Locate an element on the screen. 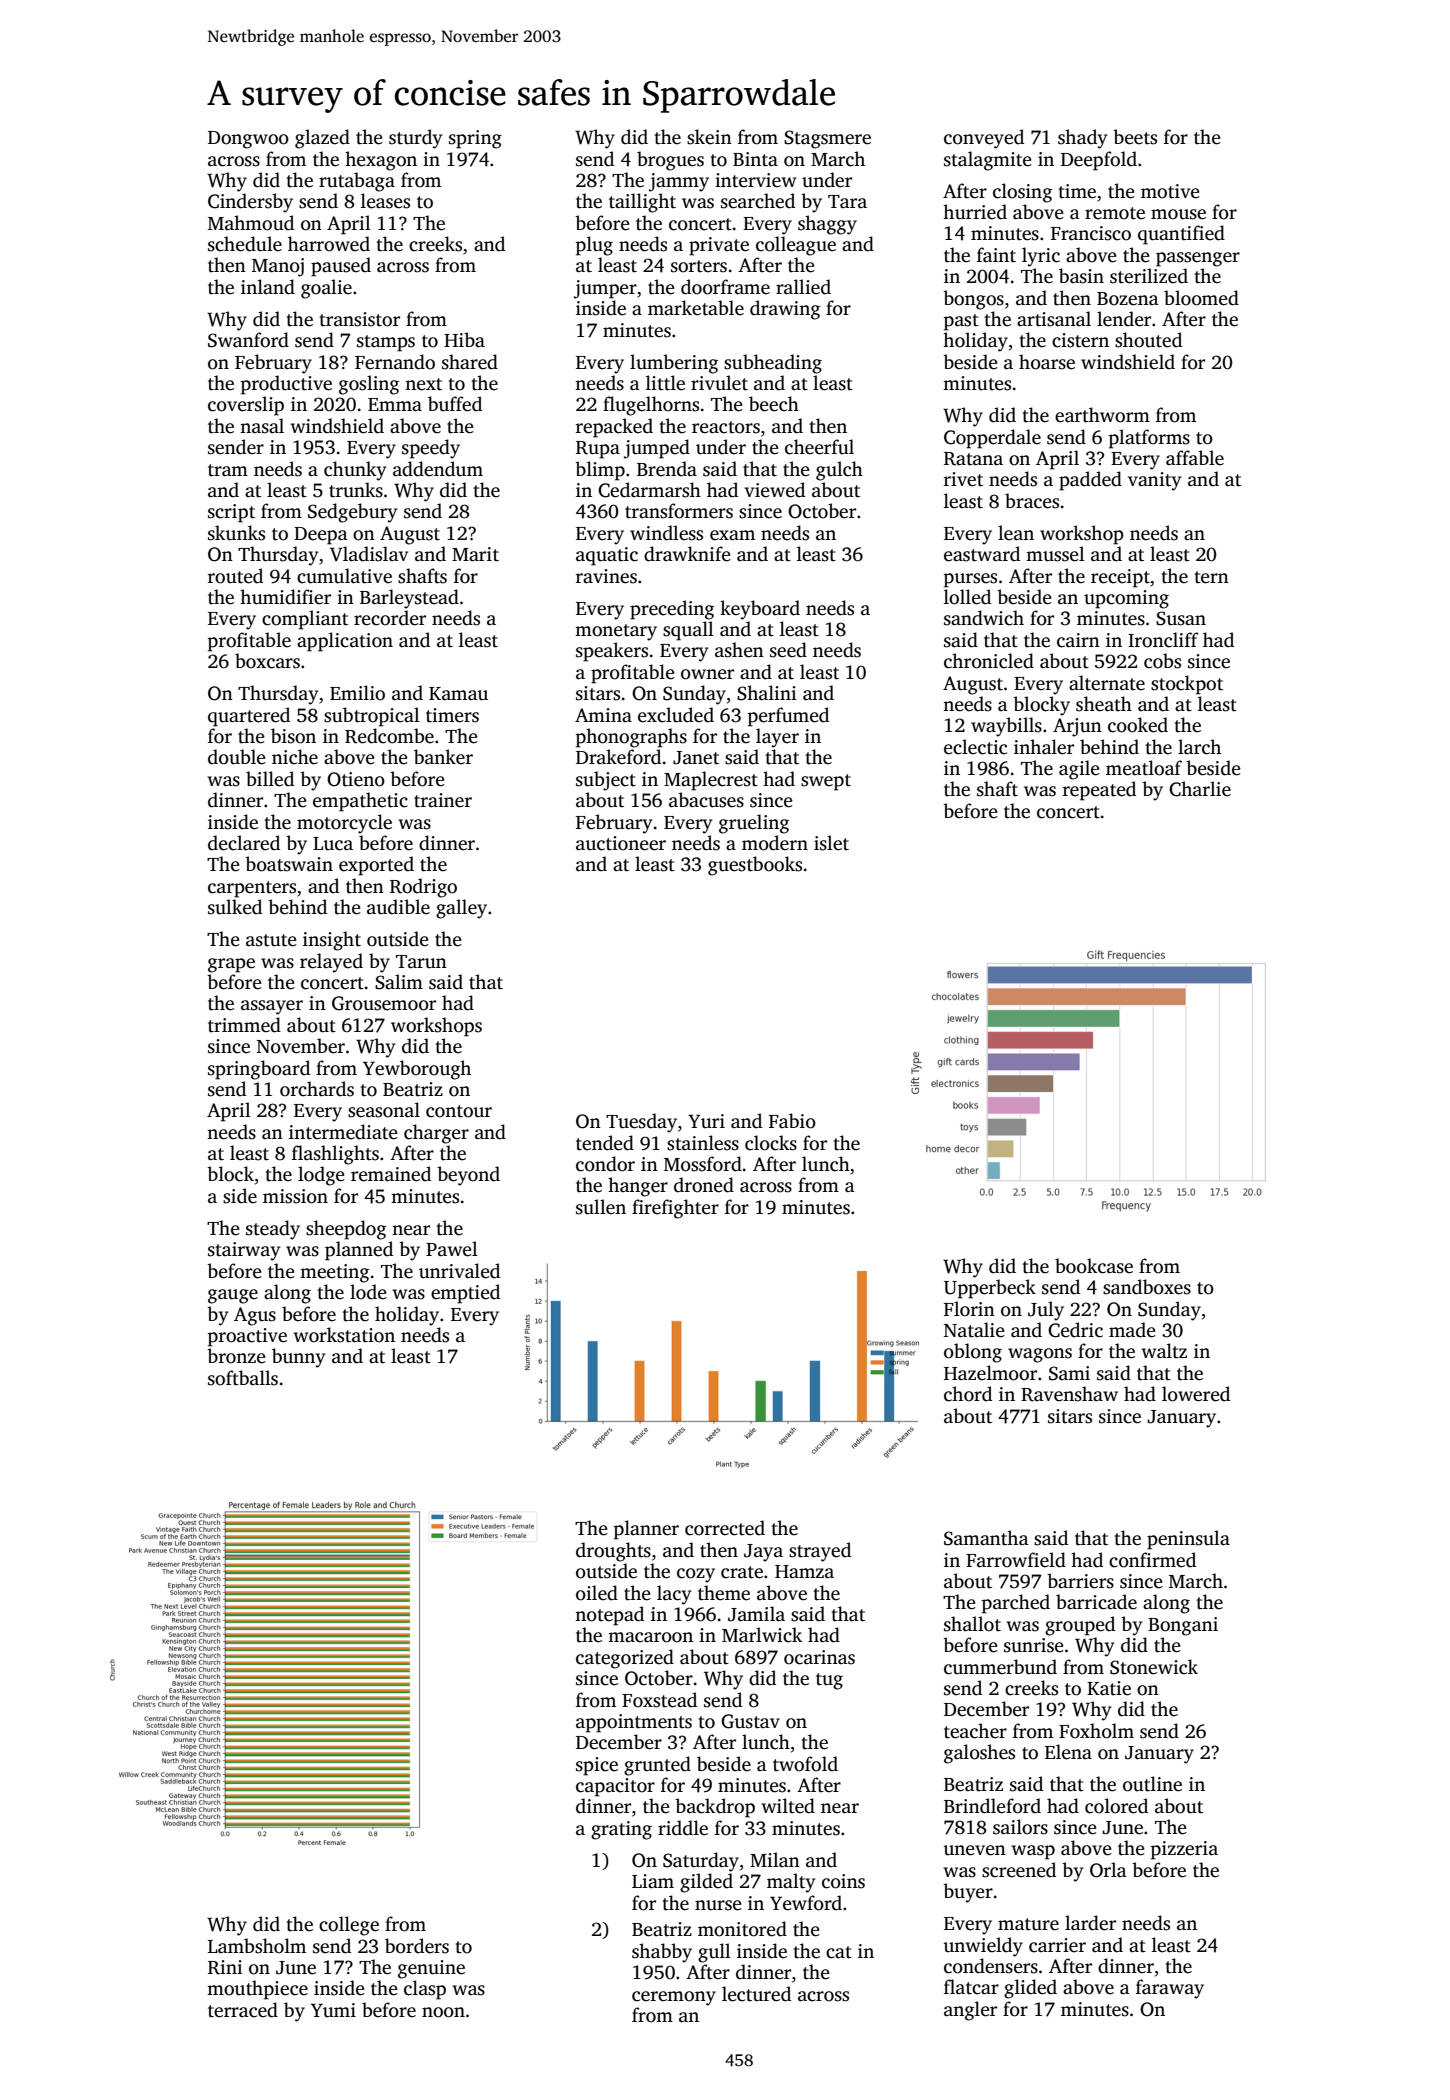  oiled is located at coordinates (597, 1593).
